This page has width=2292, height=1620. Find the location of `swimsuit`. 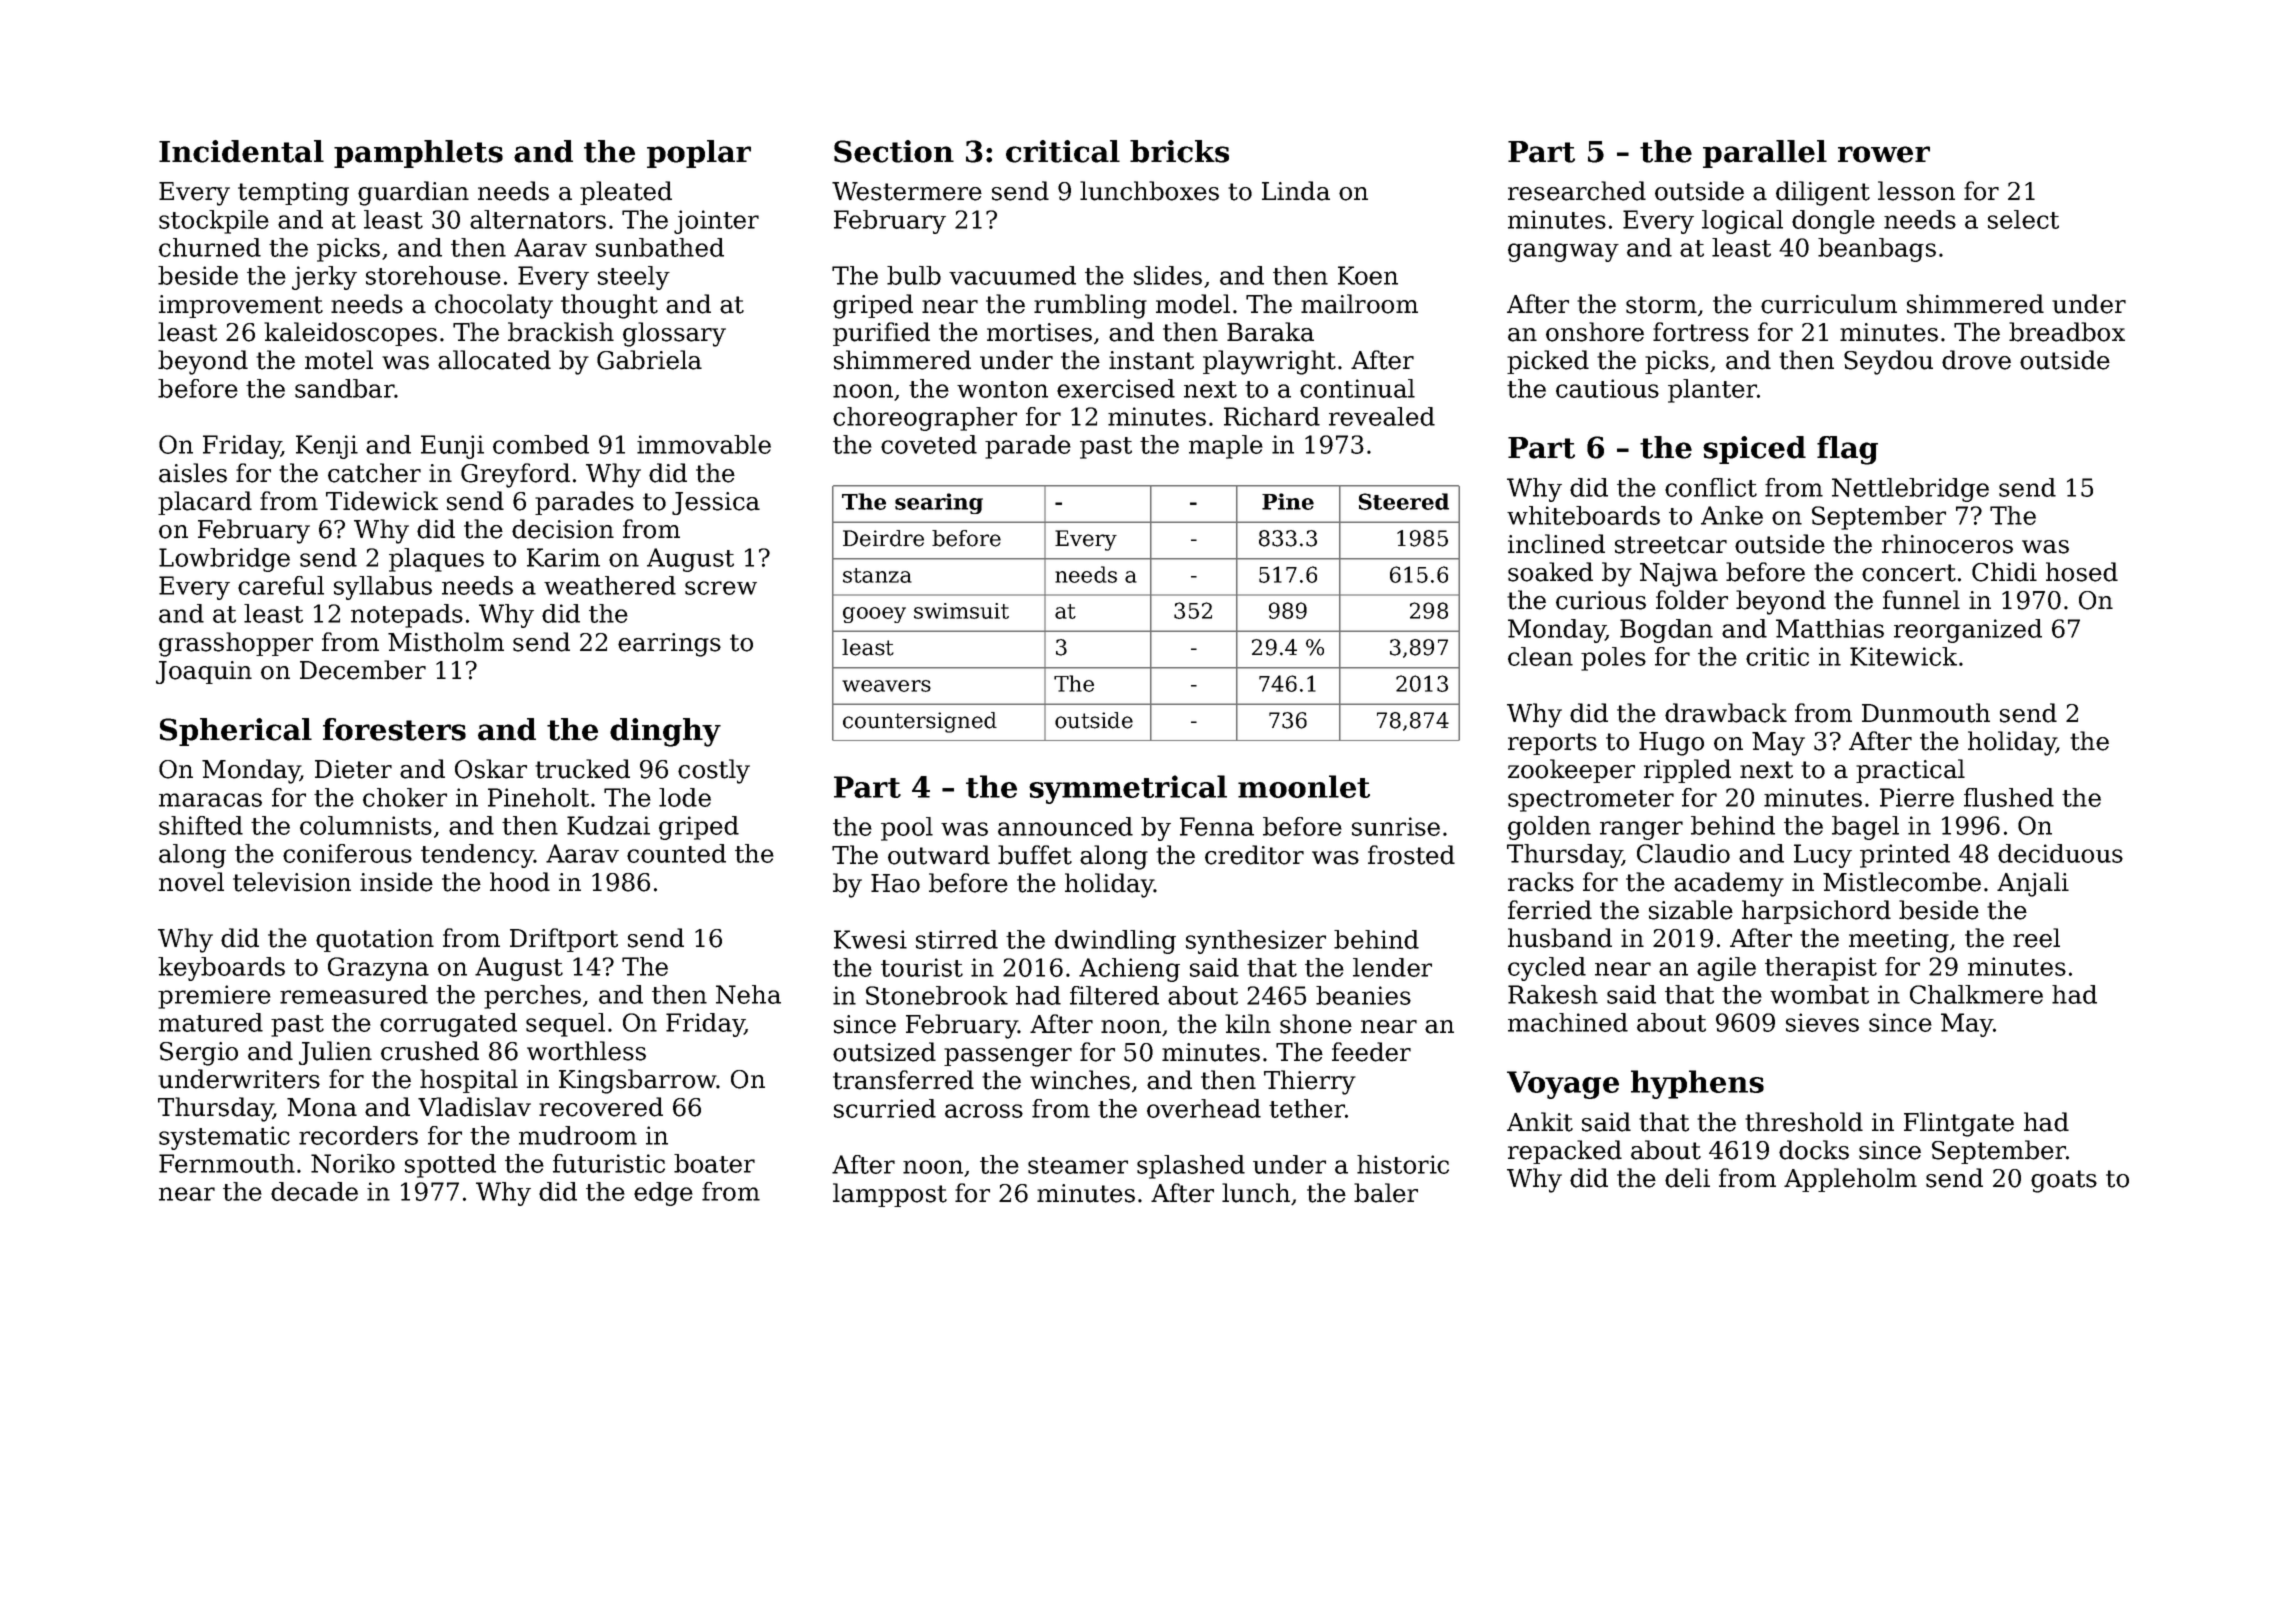

swimsuit is located at coordinates (961, 611).
